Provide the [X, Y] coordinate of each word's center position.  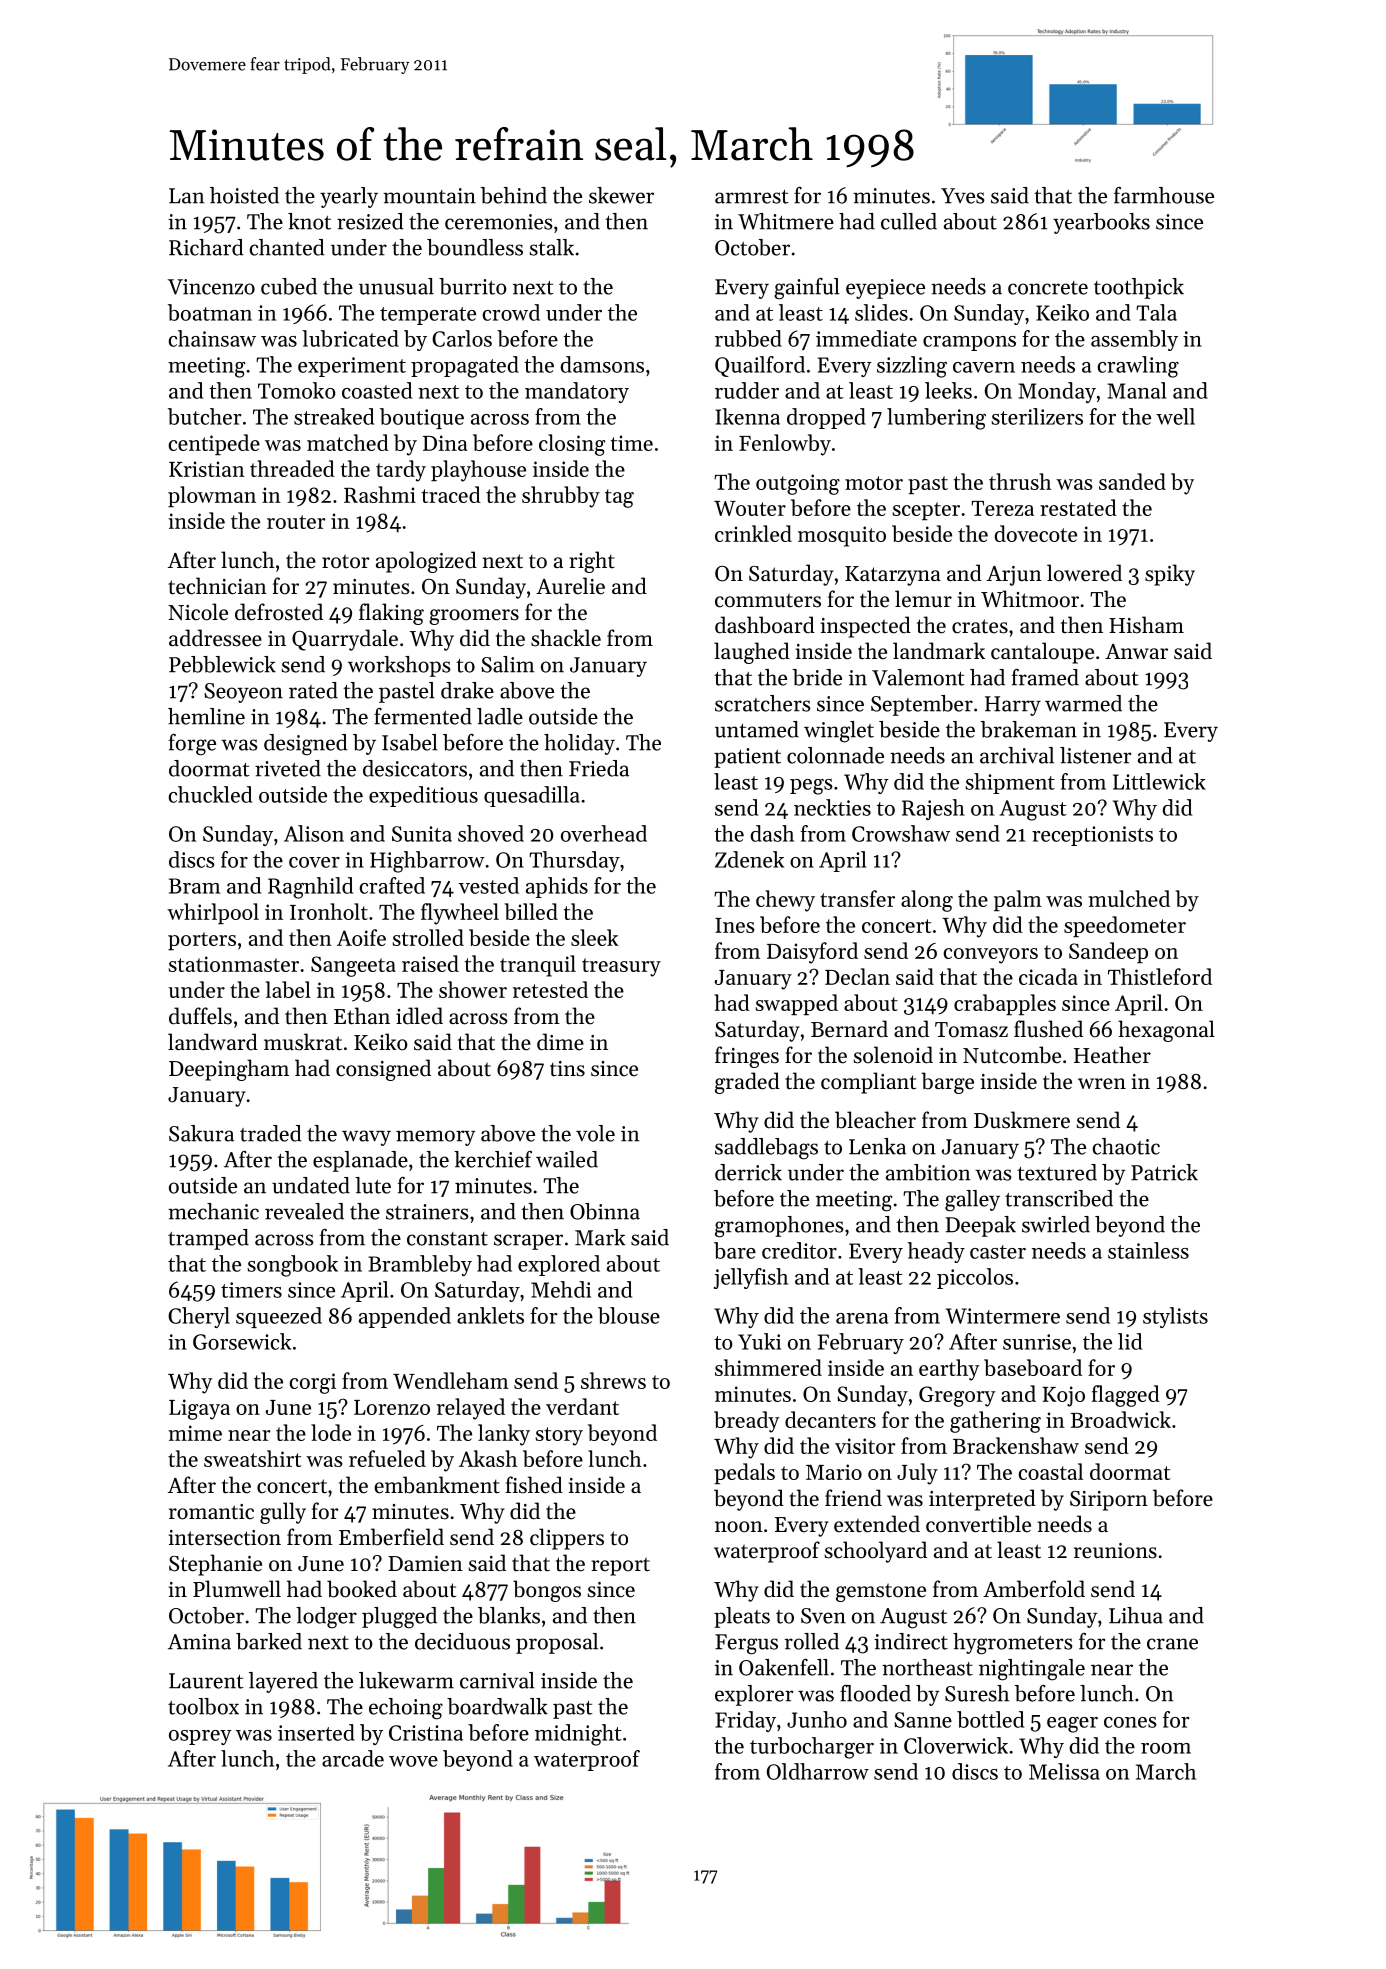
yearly [349, 197]
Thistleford [1160, 976]
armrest [752, 197]
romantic [211, 1512]
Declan [857, 976]
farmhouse [1164, 195]
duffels [200, 1016]
